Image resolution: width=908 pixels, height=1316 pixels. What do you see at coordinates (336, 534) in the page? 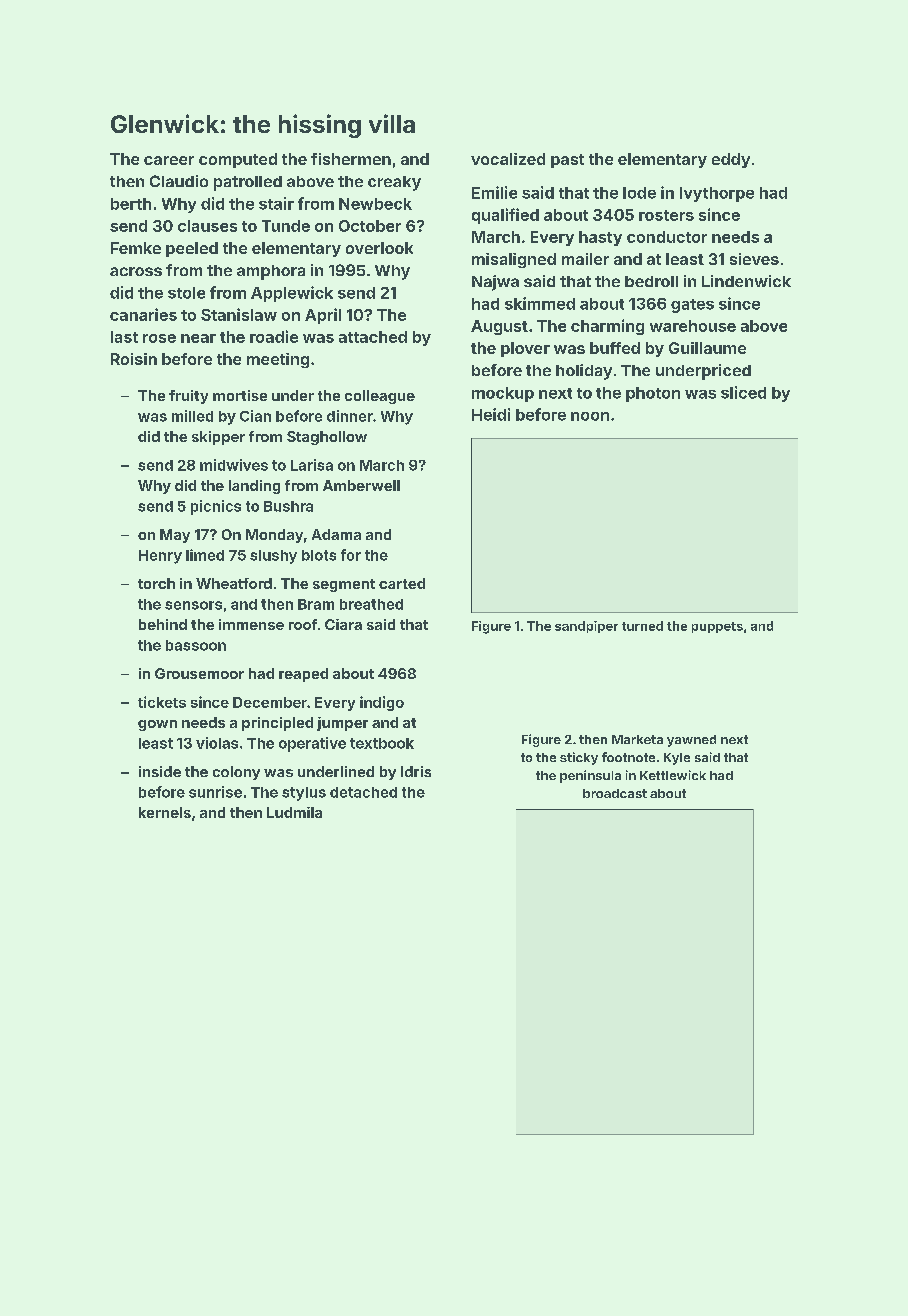
I see `Adama` at bounding box center [336, 534].
